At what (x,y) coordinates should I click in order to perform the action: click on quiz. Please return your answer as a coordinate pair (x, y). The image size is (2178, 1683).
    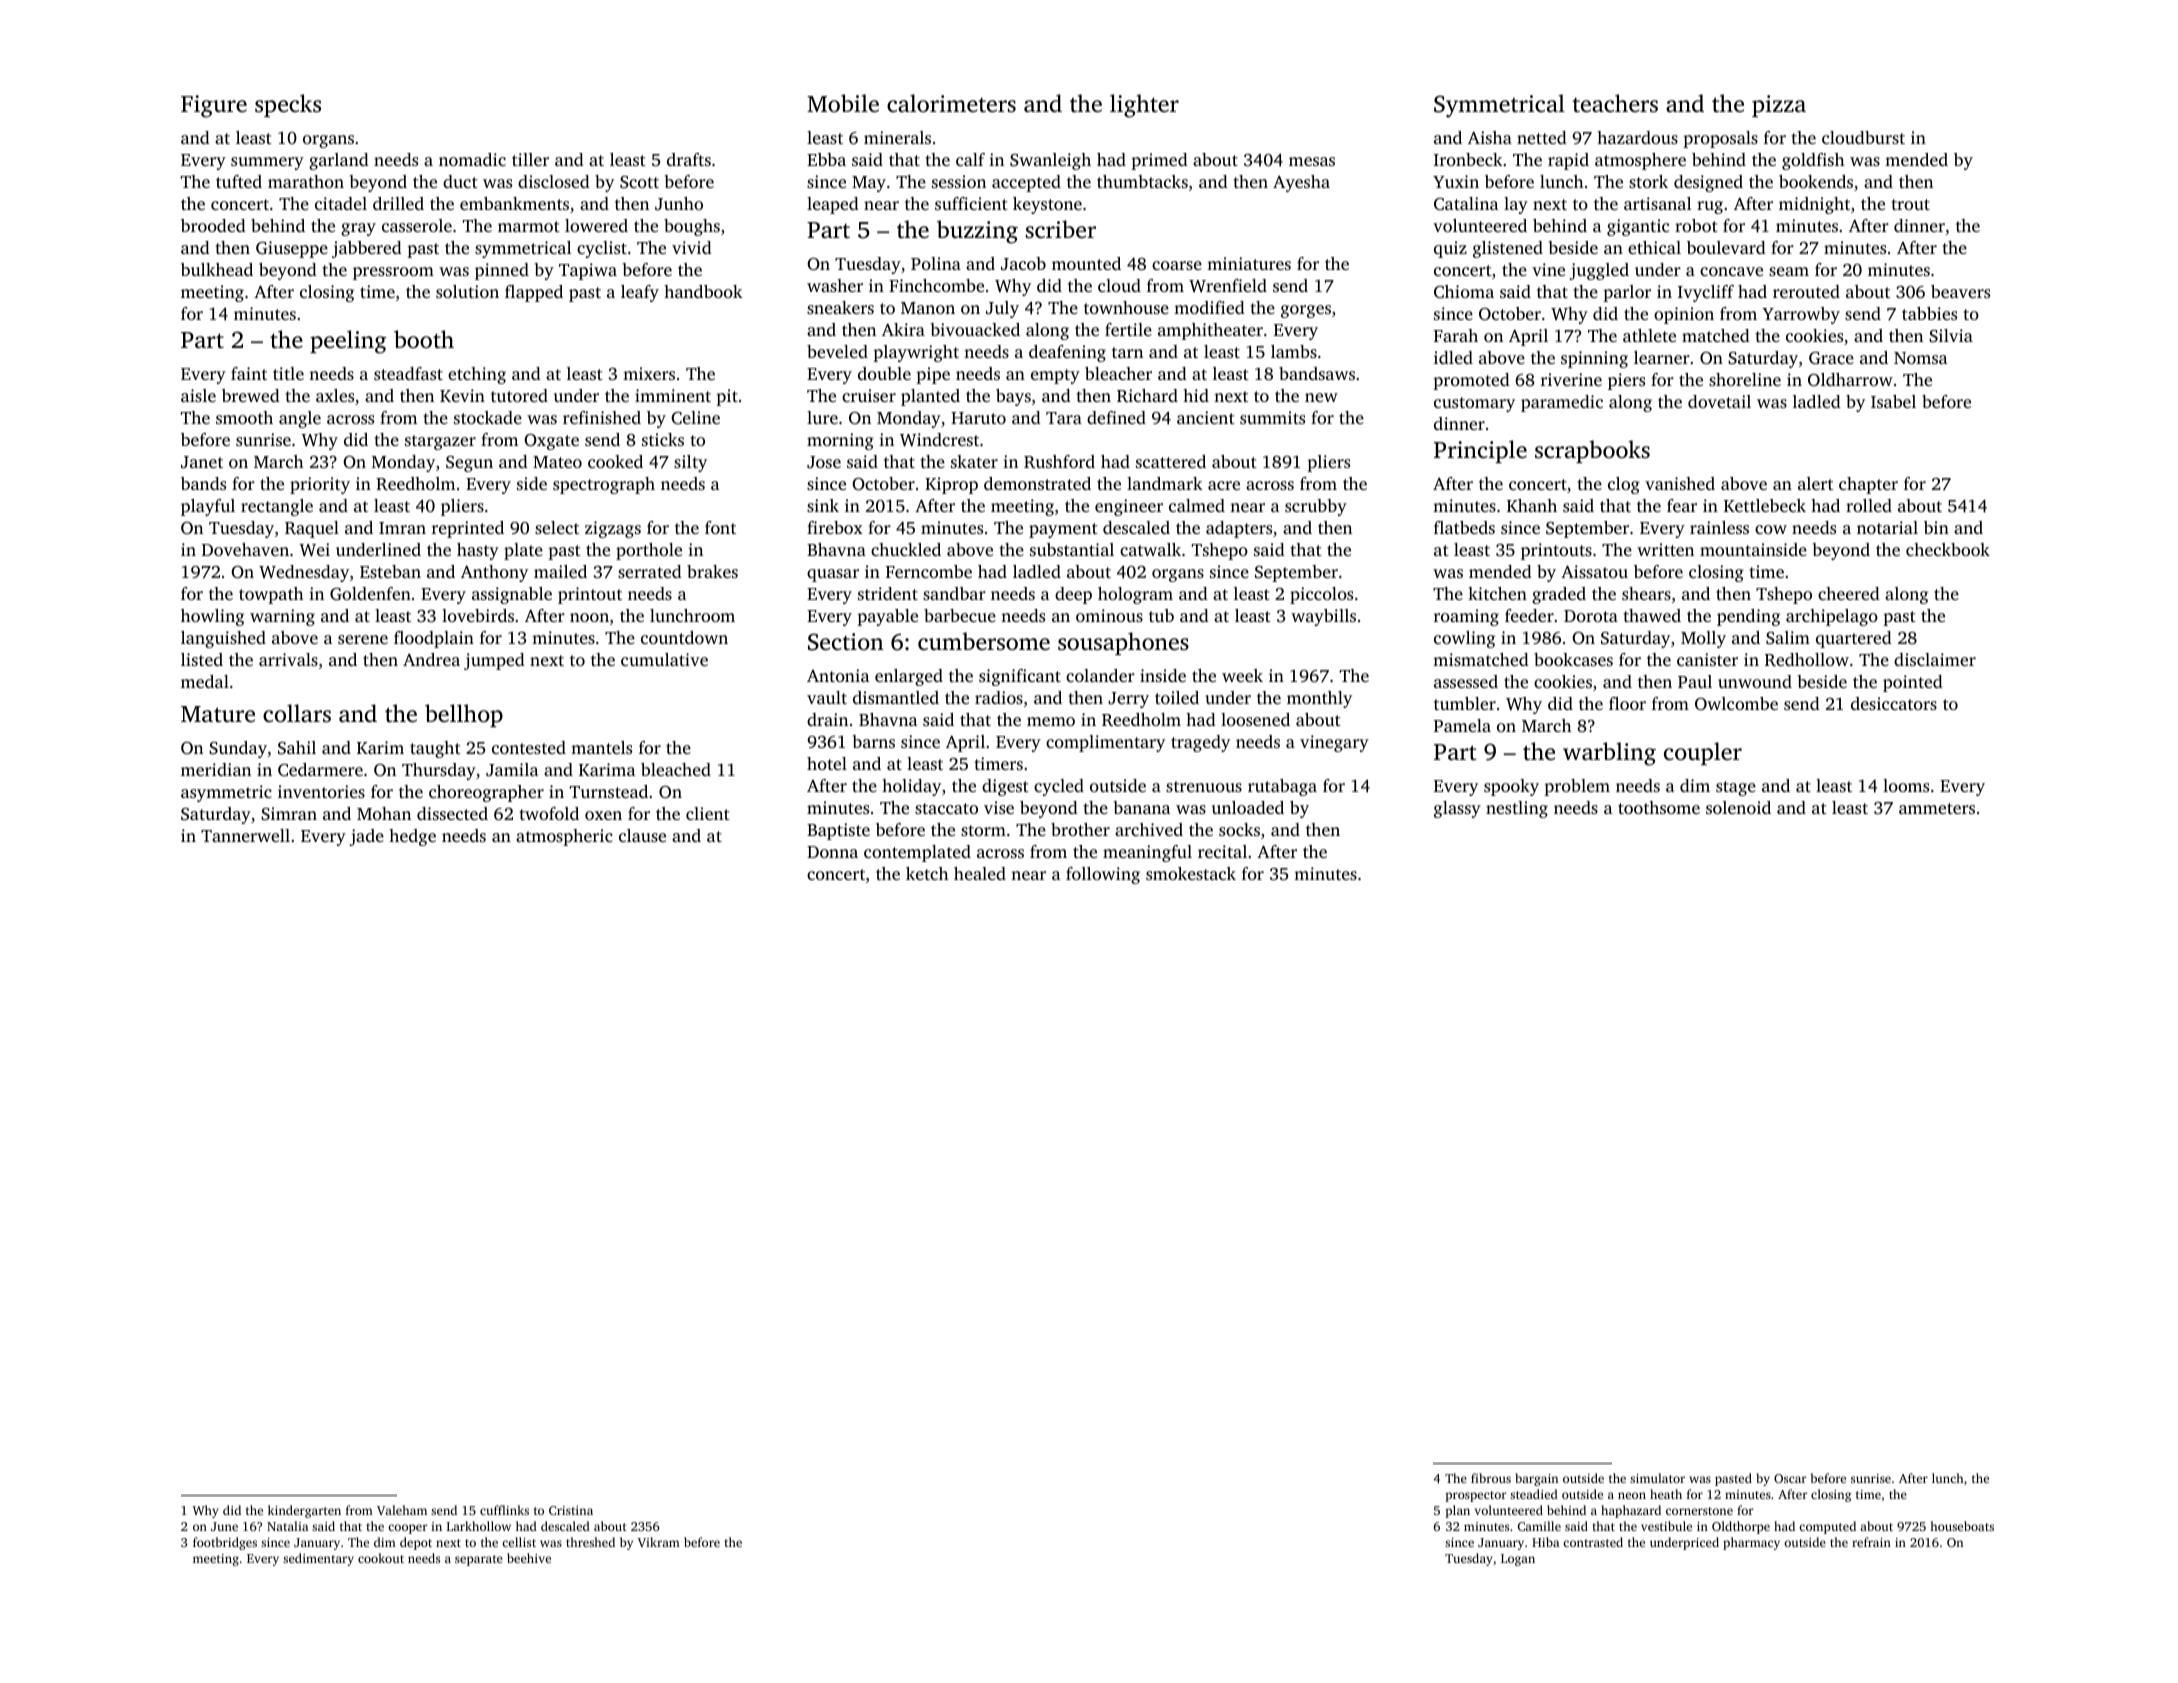
    Looking at the image, I should click on (1450, 249).
